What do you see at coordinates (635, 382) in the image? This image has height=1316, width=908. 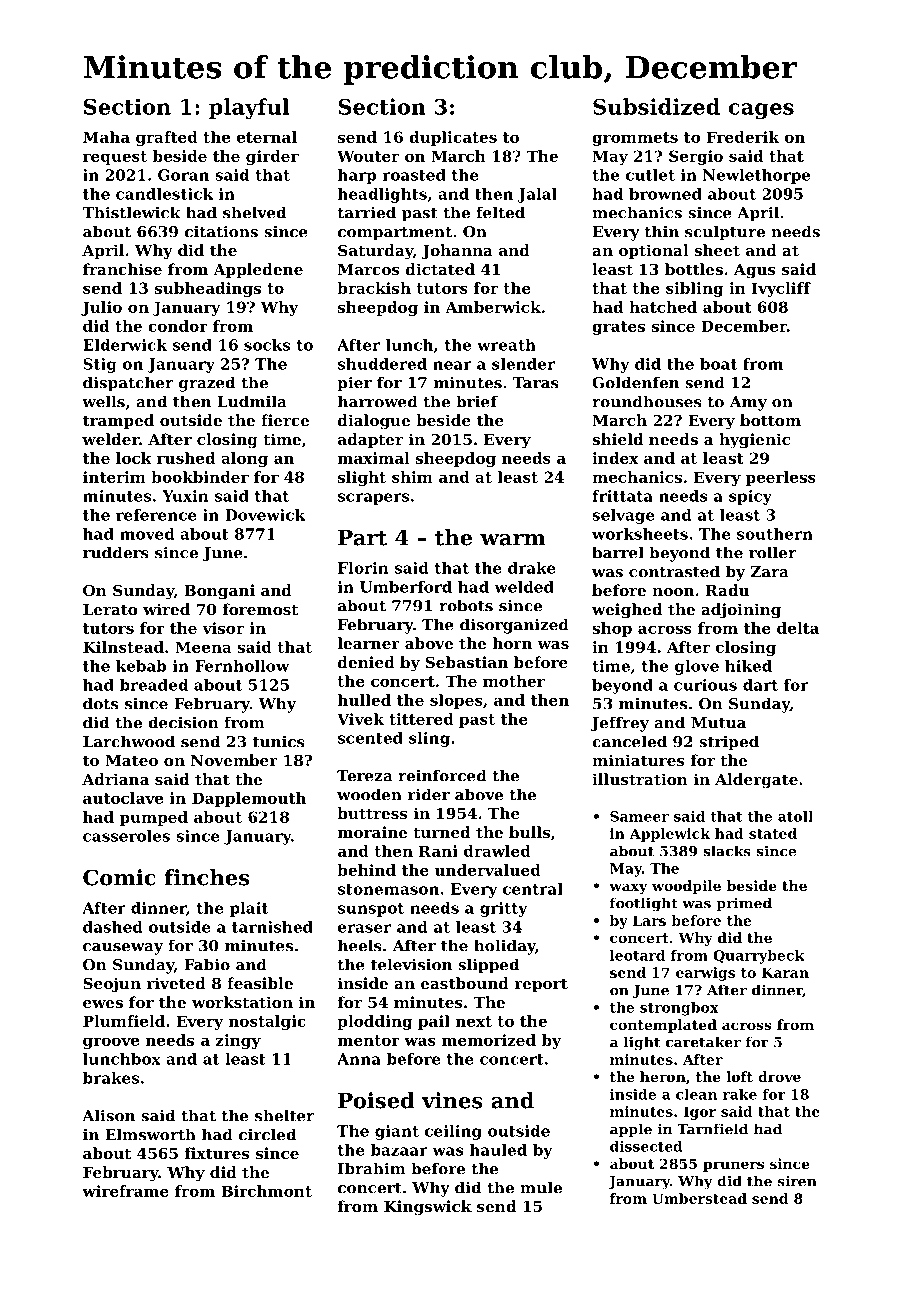 I see `Goldenfen` at bounding box center [635, 382].
